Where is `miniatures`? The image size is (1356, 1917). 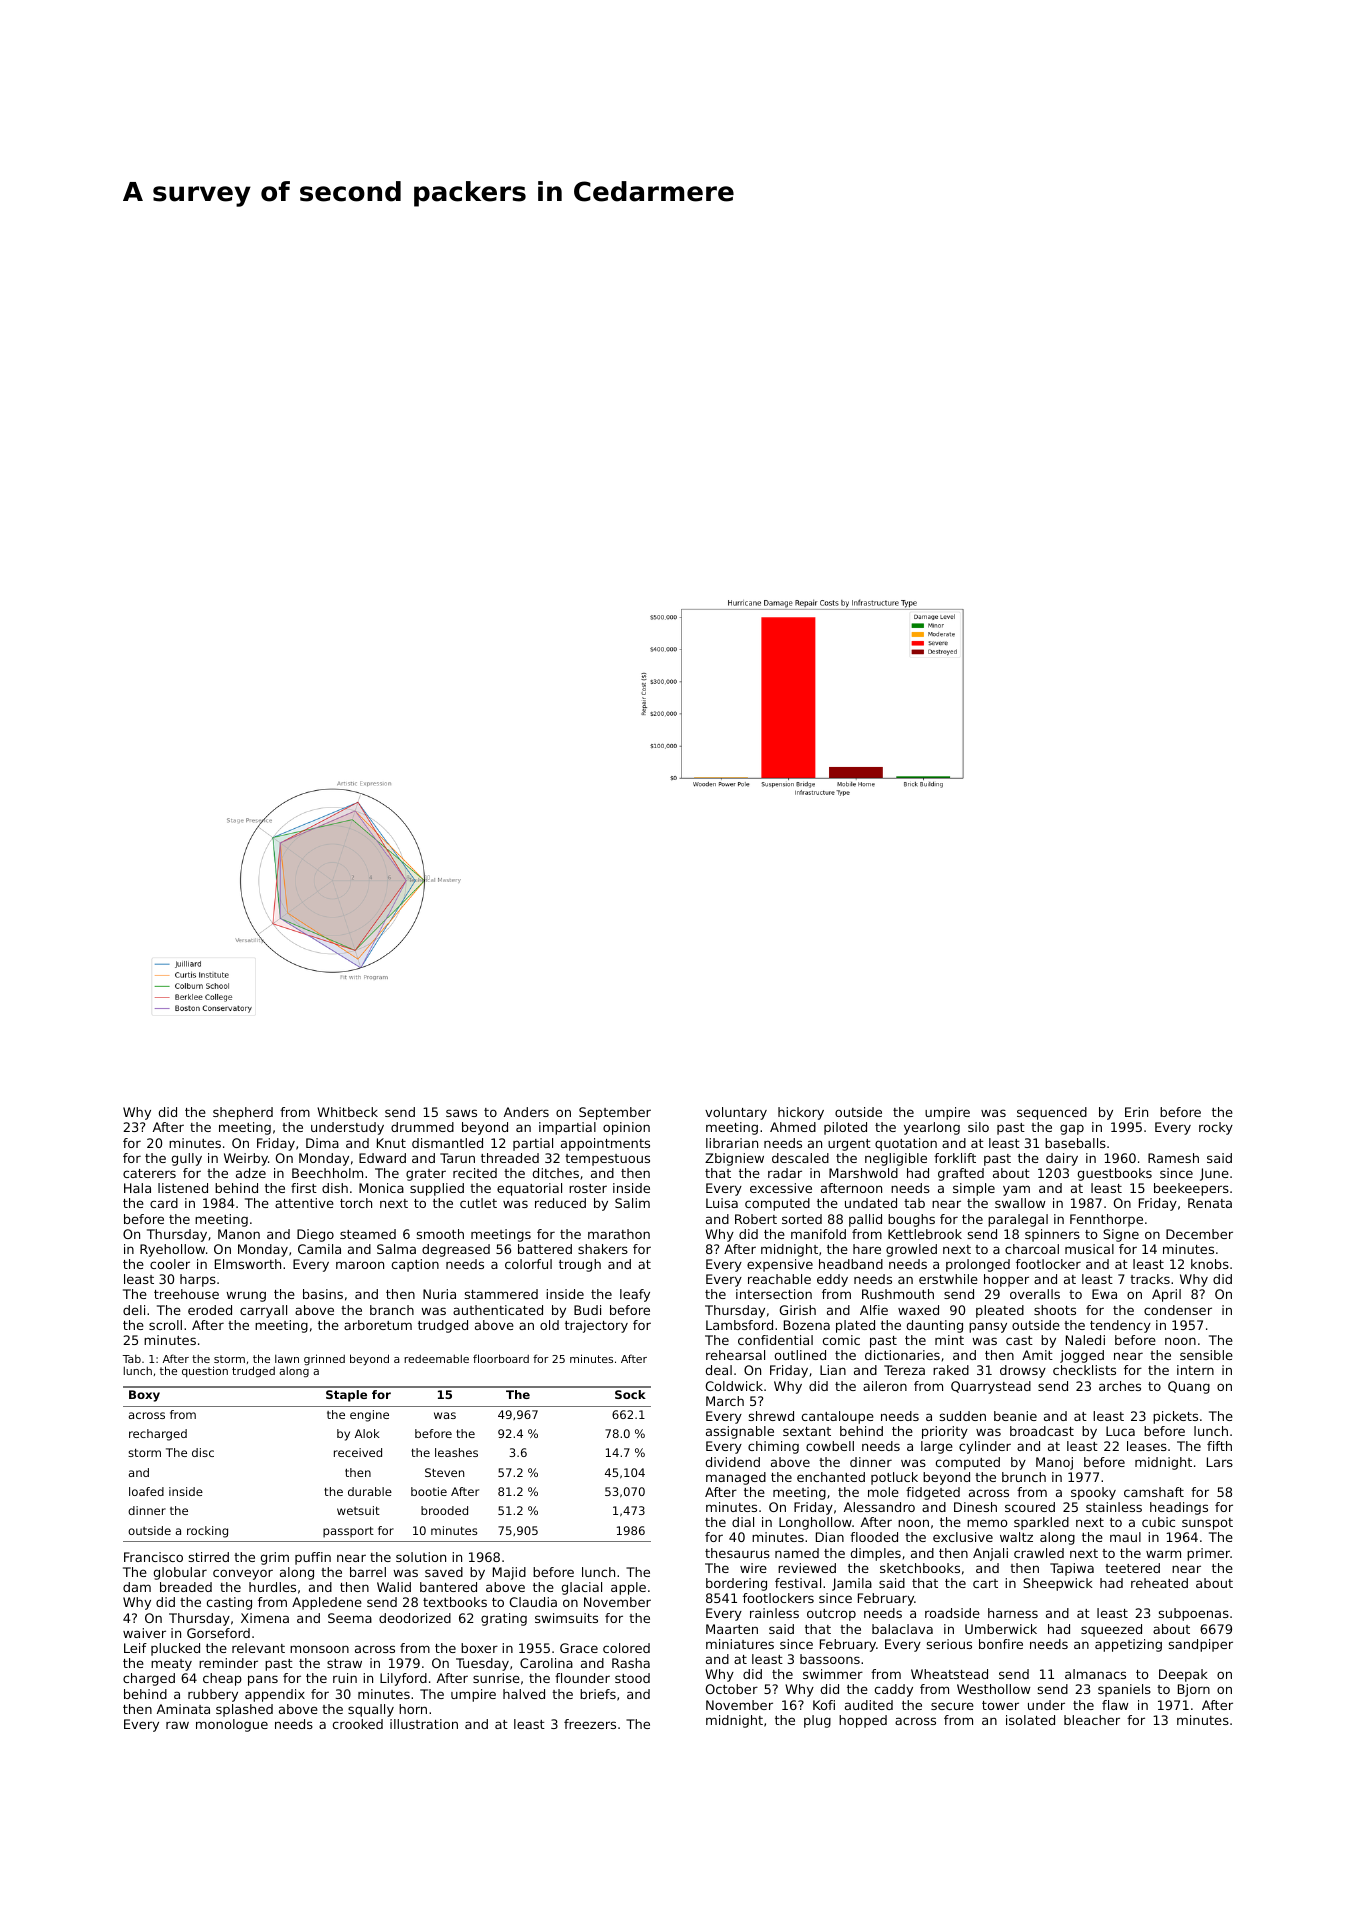 miniatures is located at coordinates (740, 1644).
